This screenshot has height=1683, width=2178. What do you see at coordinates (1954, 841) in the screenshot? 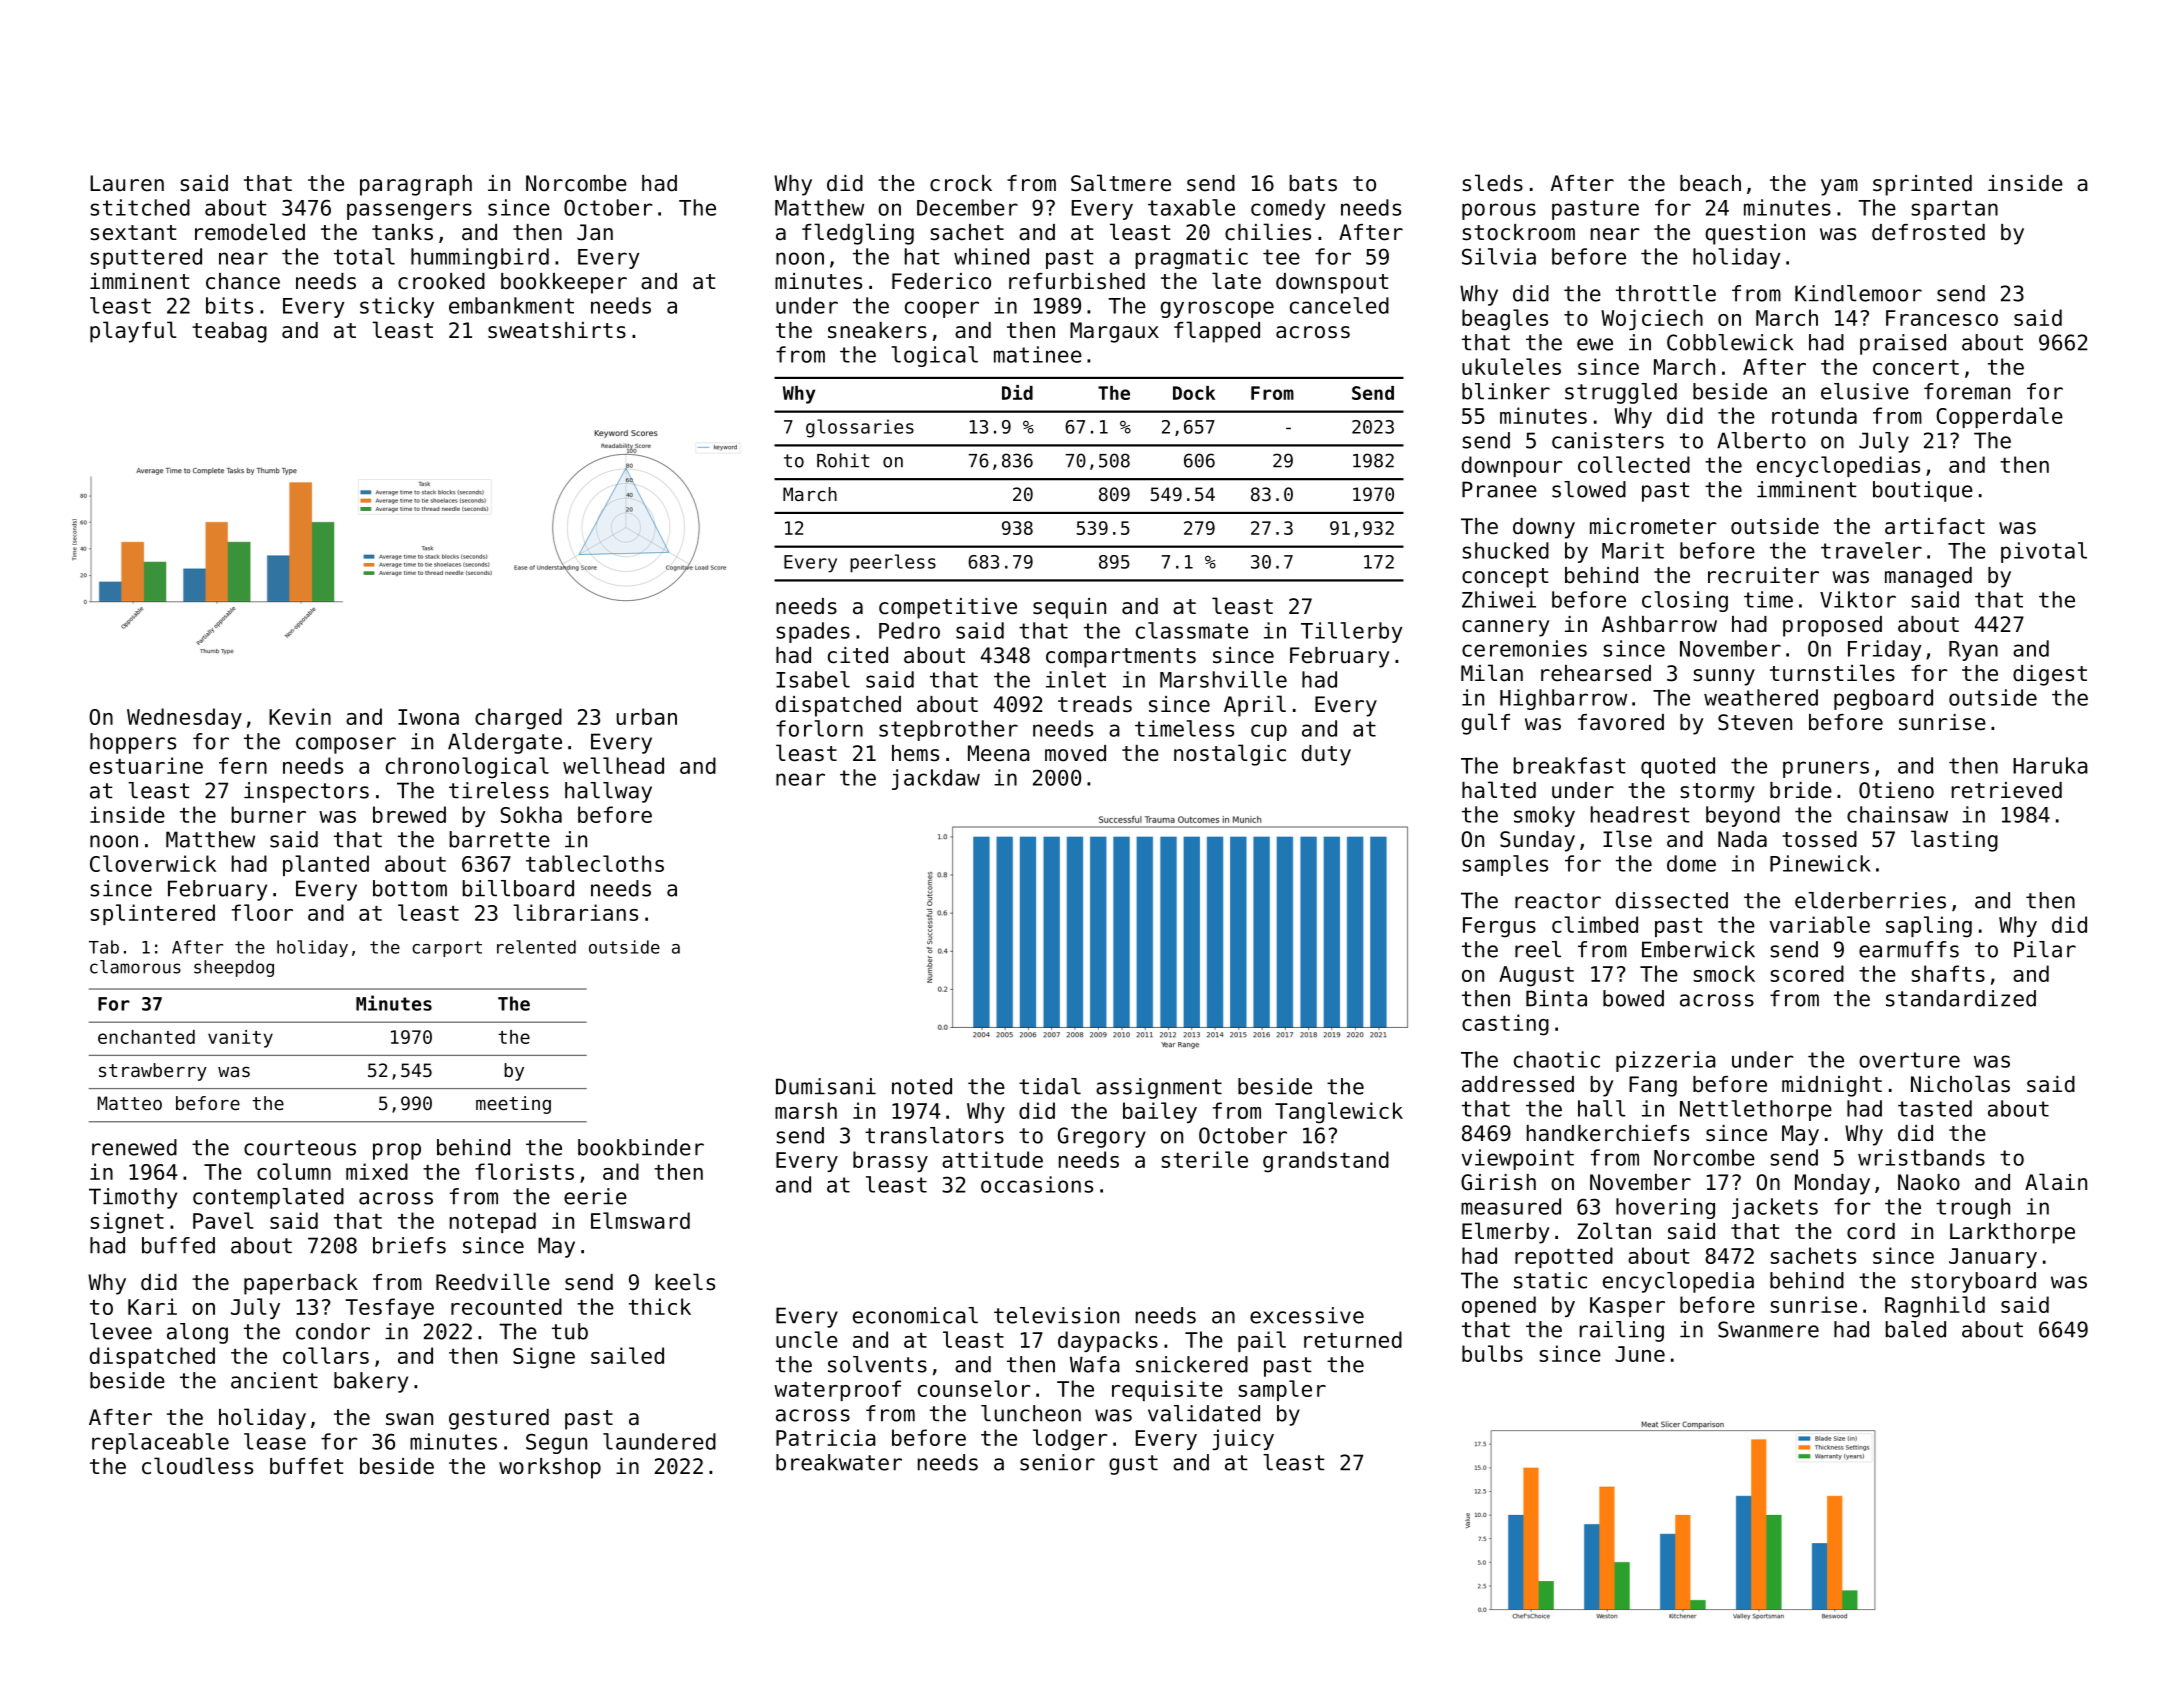
I see `lasting` at bounding box center [1954, 841].
